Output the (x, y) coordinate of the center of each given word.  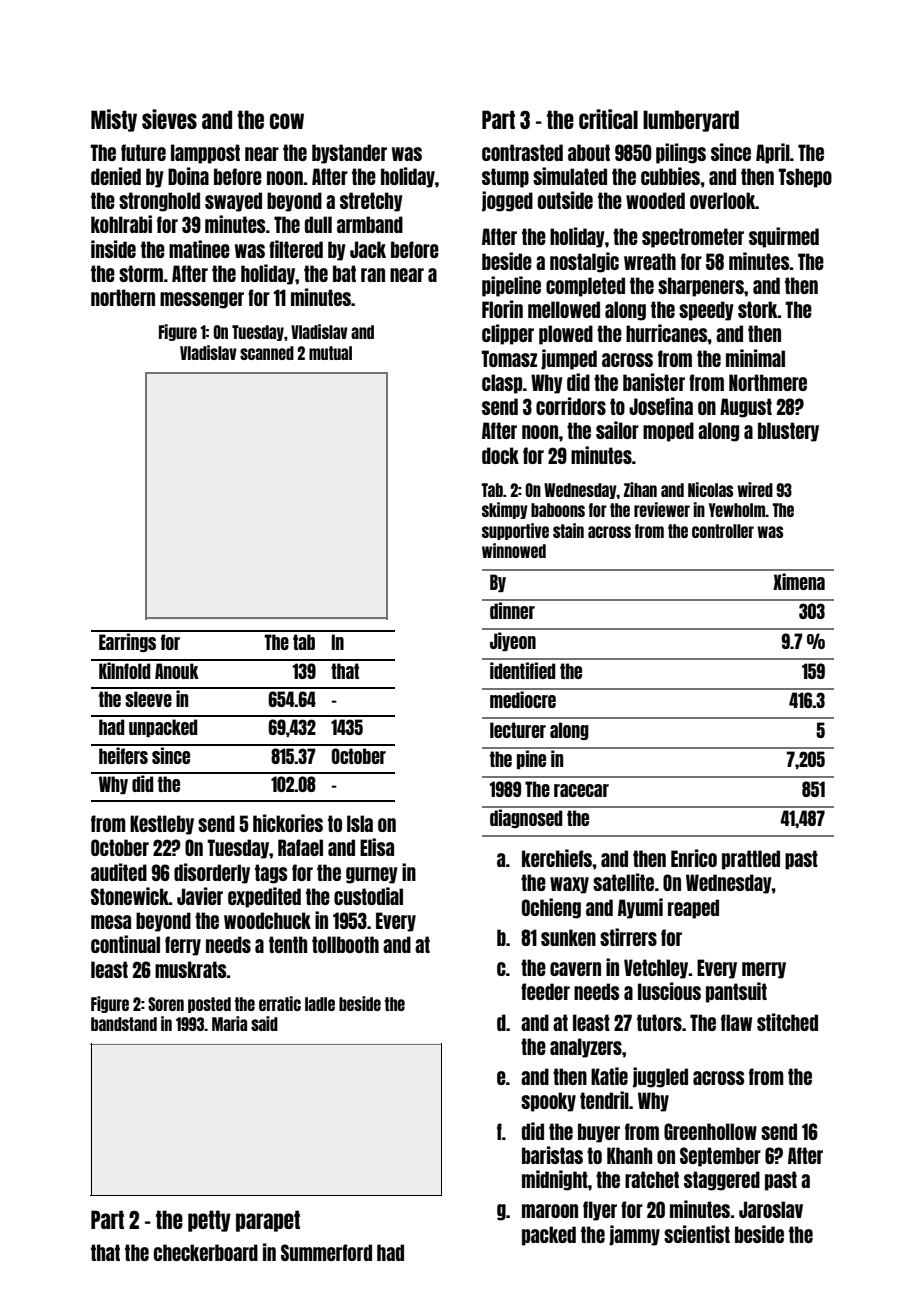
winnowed (514, 550)
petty (209, 1221)
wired (755, 489)
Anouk (177, 671)
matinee (199, 249)
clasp (502, 384)
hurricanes (667, 333)
